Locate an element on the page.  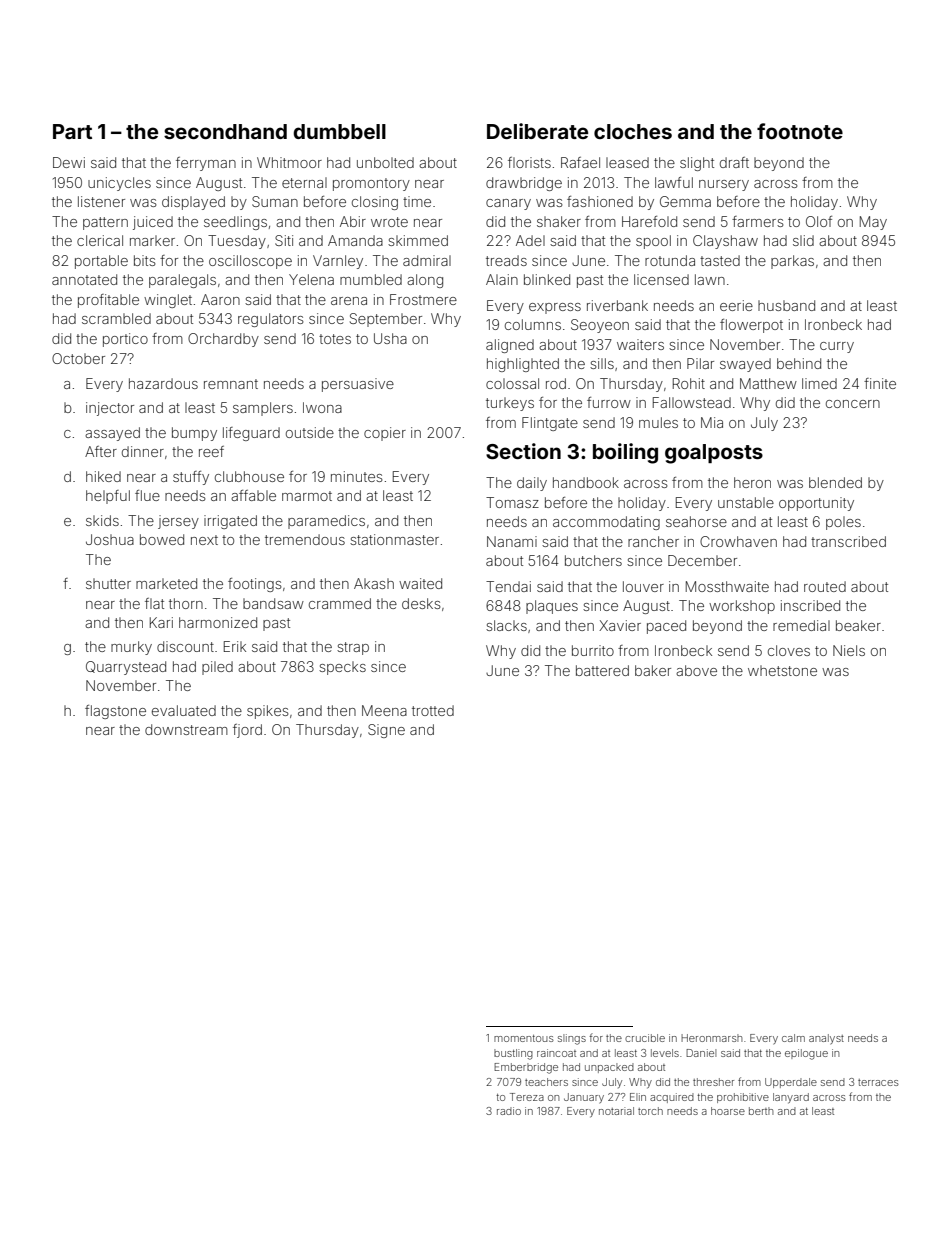
Tereza is located at coordinates (527, 1097).
